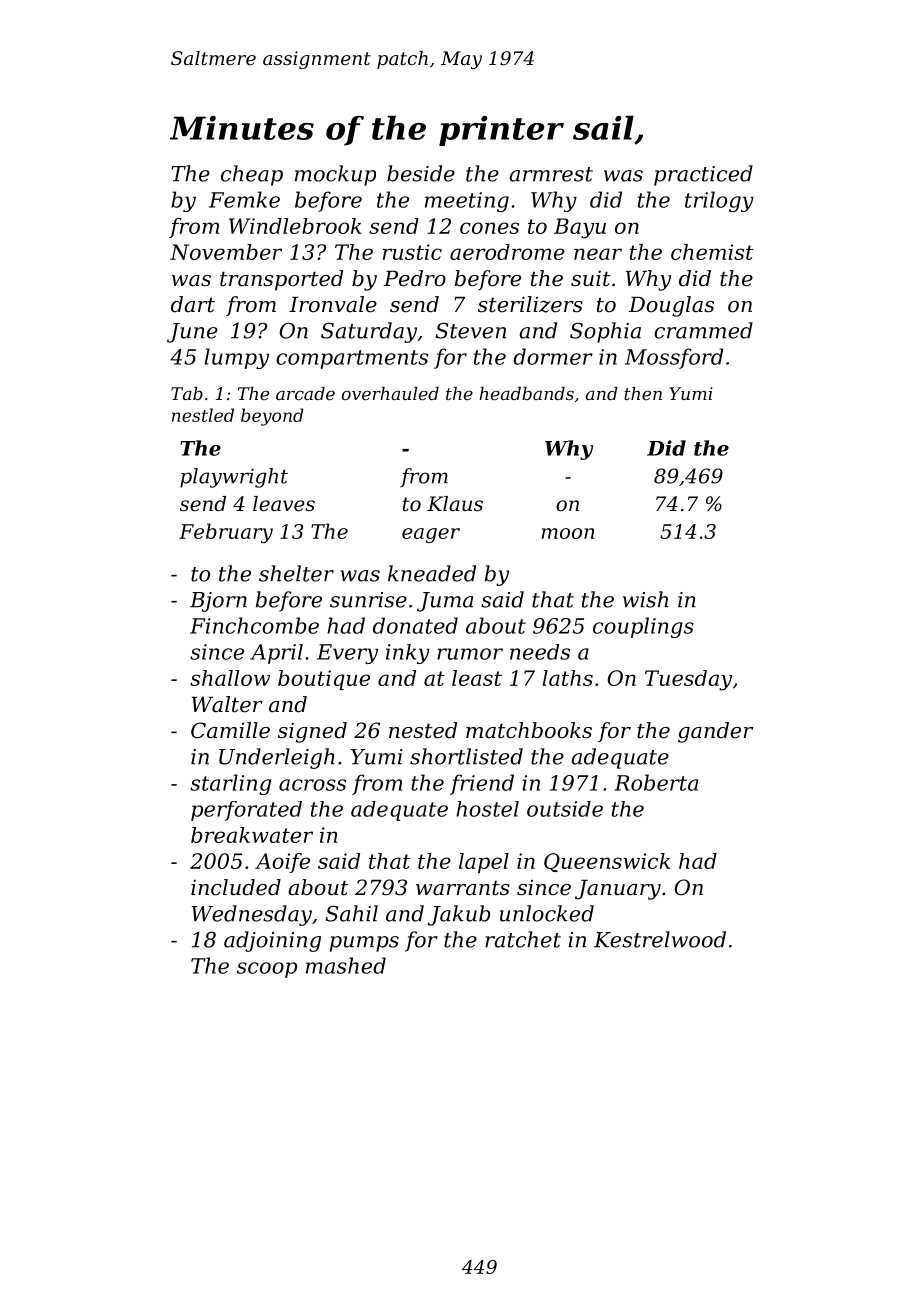 Image resolution: width=924 pixels, height=1311 pixels. What do you see at coordinates (643, 393) in the page?
I see `then` at bounding box center [643, 393].
